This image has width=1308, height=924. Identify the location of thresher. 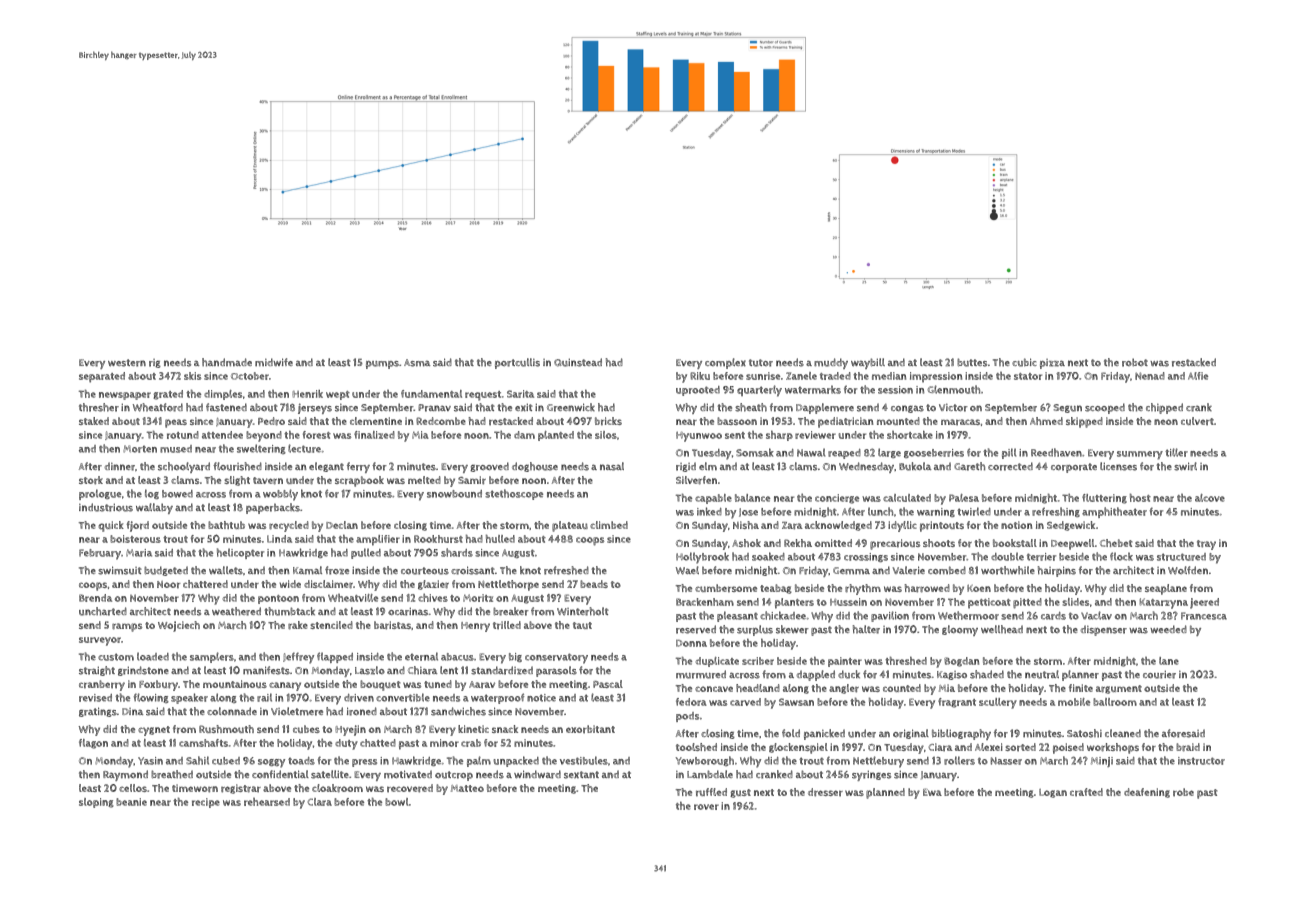
(99, 407).
